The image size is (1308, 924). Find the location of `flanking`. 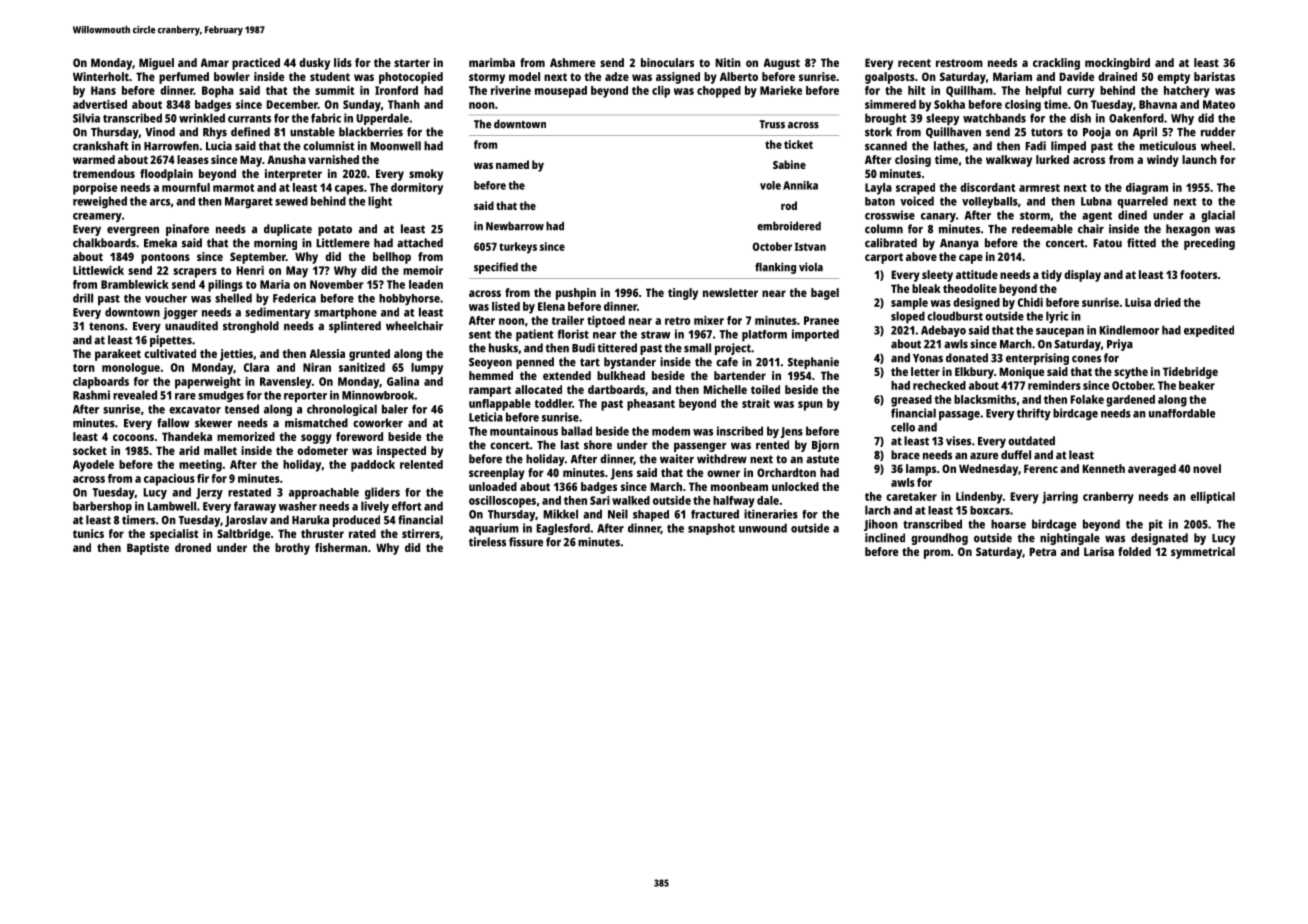

flanking is located at coordinates (775, 268).
